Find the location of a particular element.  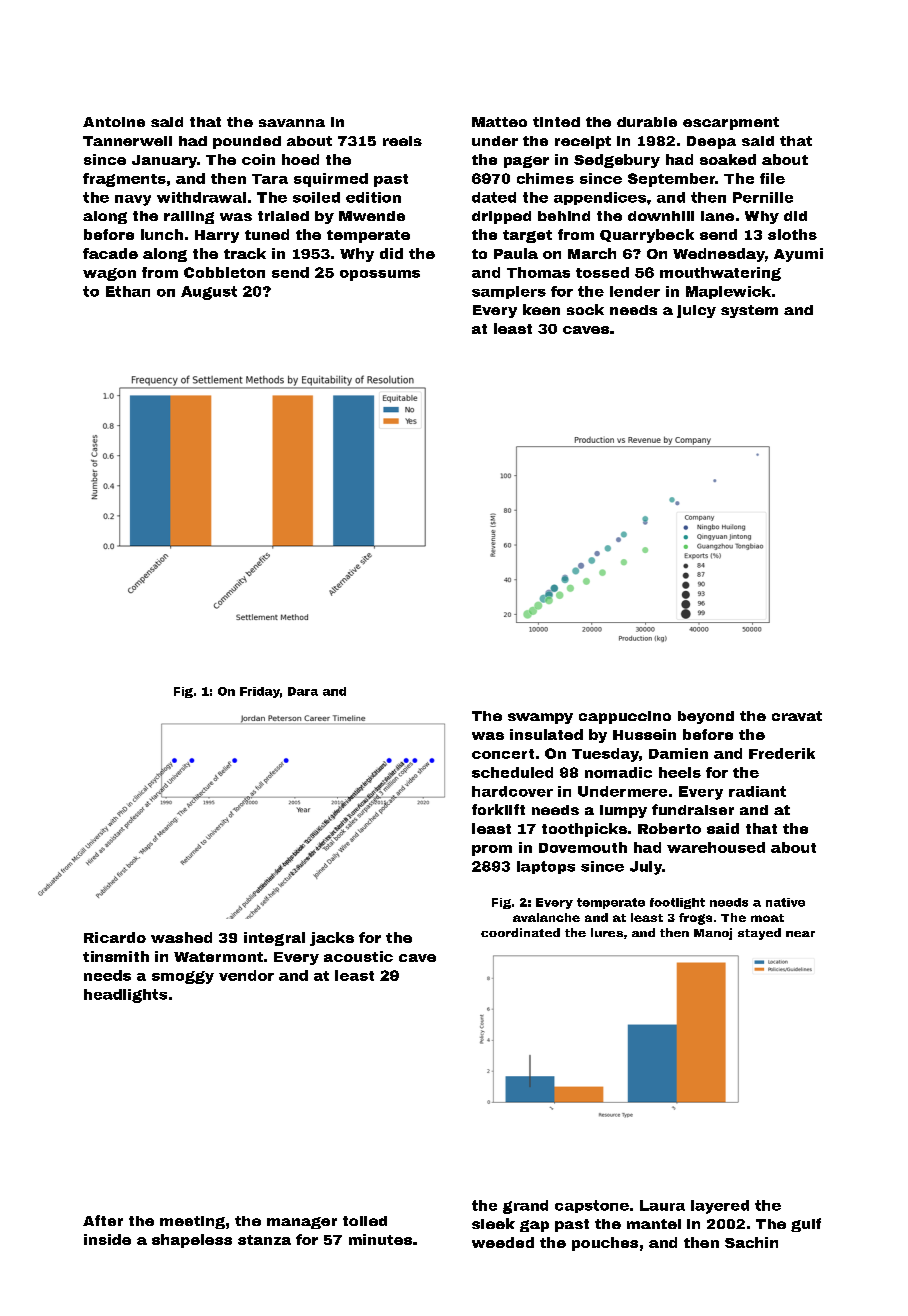

appendices is located at coordinates (600, 198).
